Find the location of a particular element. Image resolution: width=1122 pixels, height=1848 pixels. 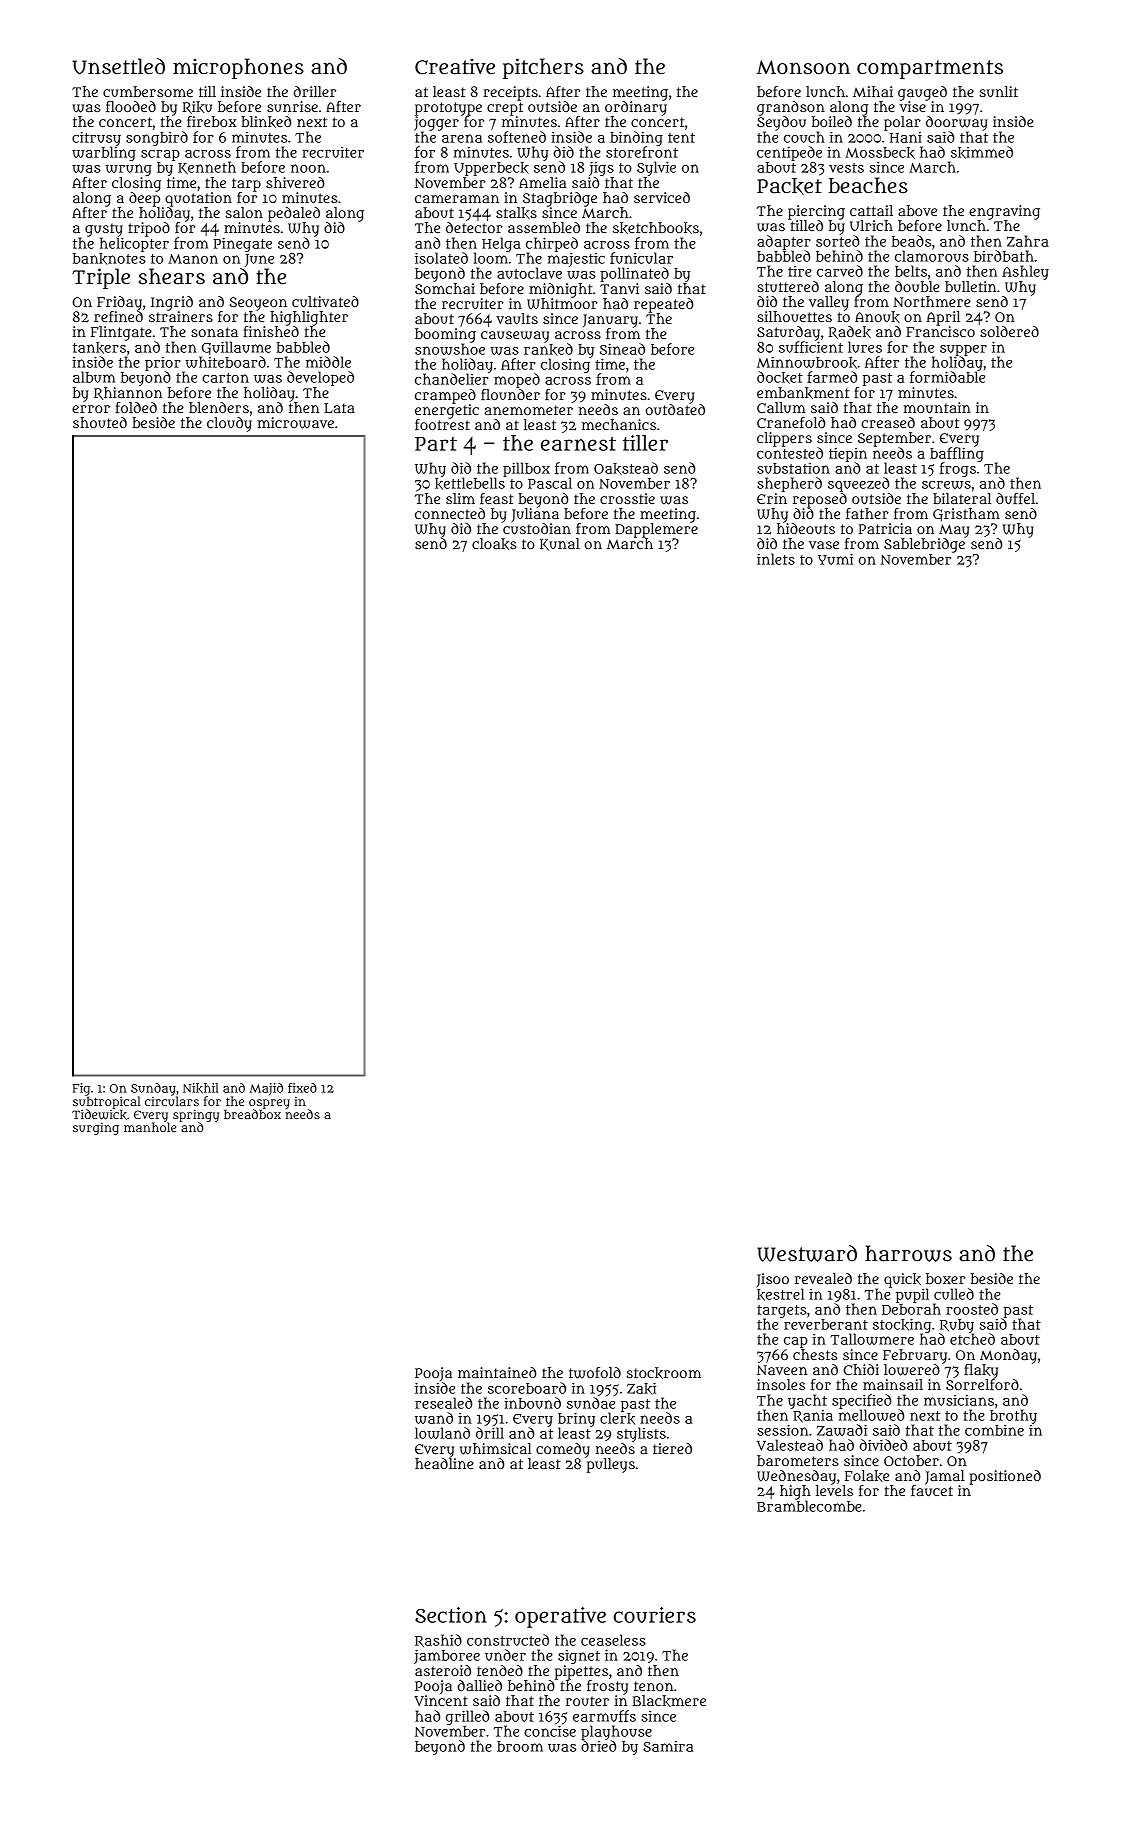

Sunday is located at coordinates (153, 1089).
